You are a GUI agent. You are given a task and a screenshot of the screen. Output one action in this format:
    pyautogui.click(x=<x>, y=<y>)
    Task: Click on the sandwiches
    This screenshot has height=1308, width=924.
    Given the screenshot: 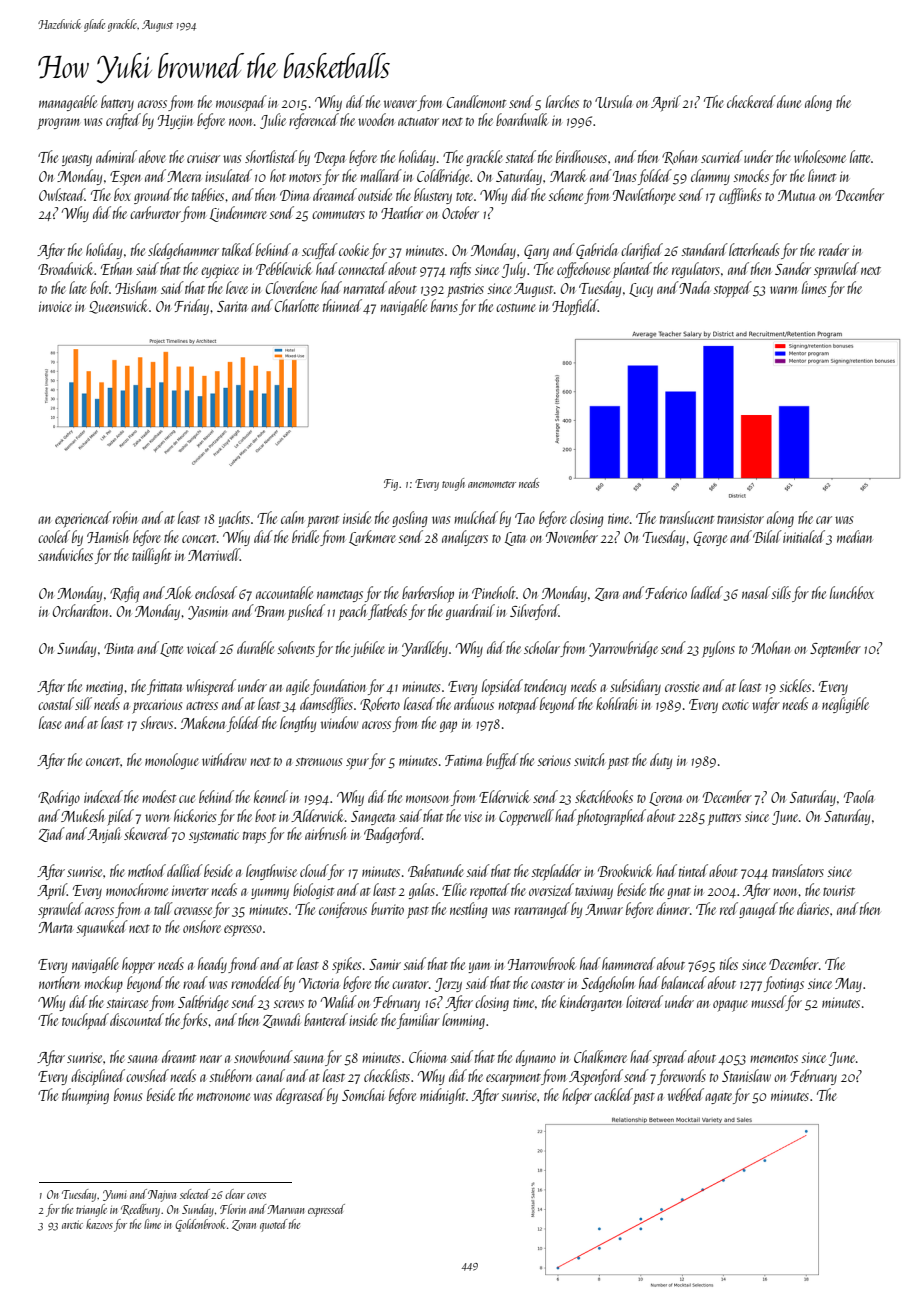 What is the action you would take?
    pyautogui.click(x=65, y=554)
